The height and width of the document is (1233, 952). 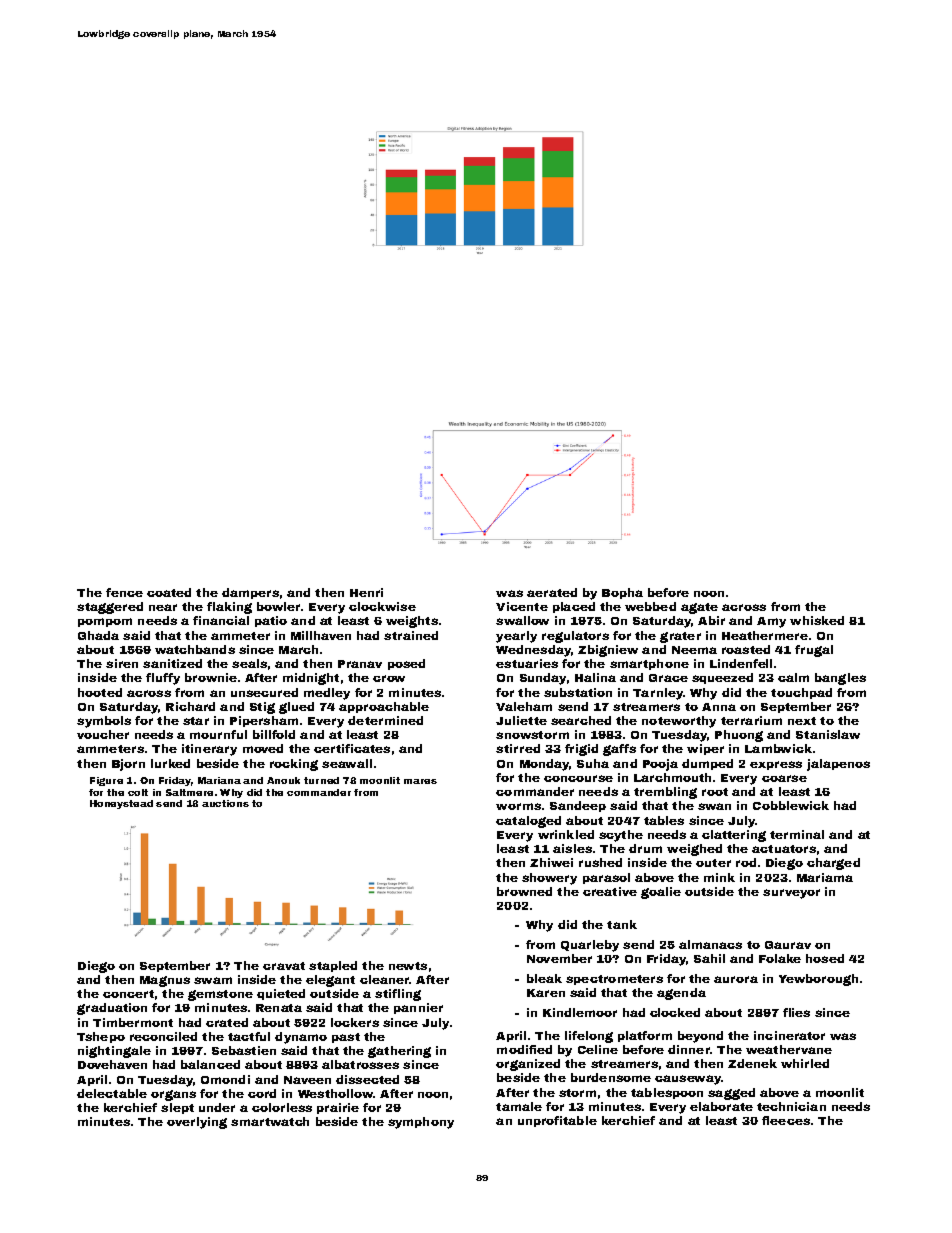 I want to click on bangles, so click(x=840, y=679).
